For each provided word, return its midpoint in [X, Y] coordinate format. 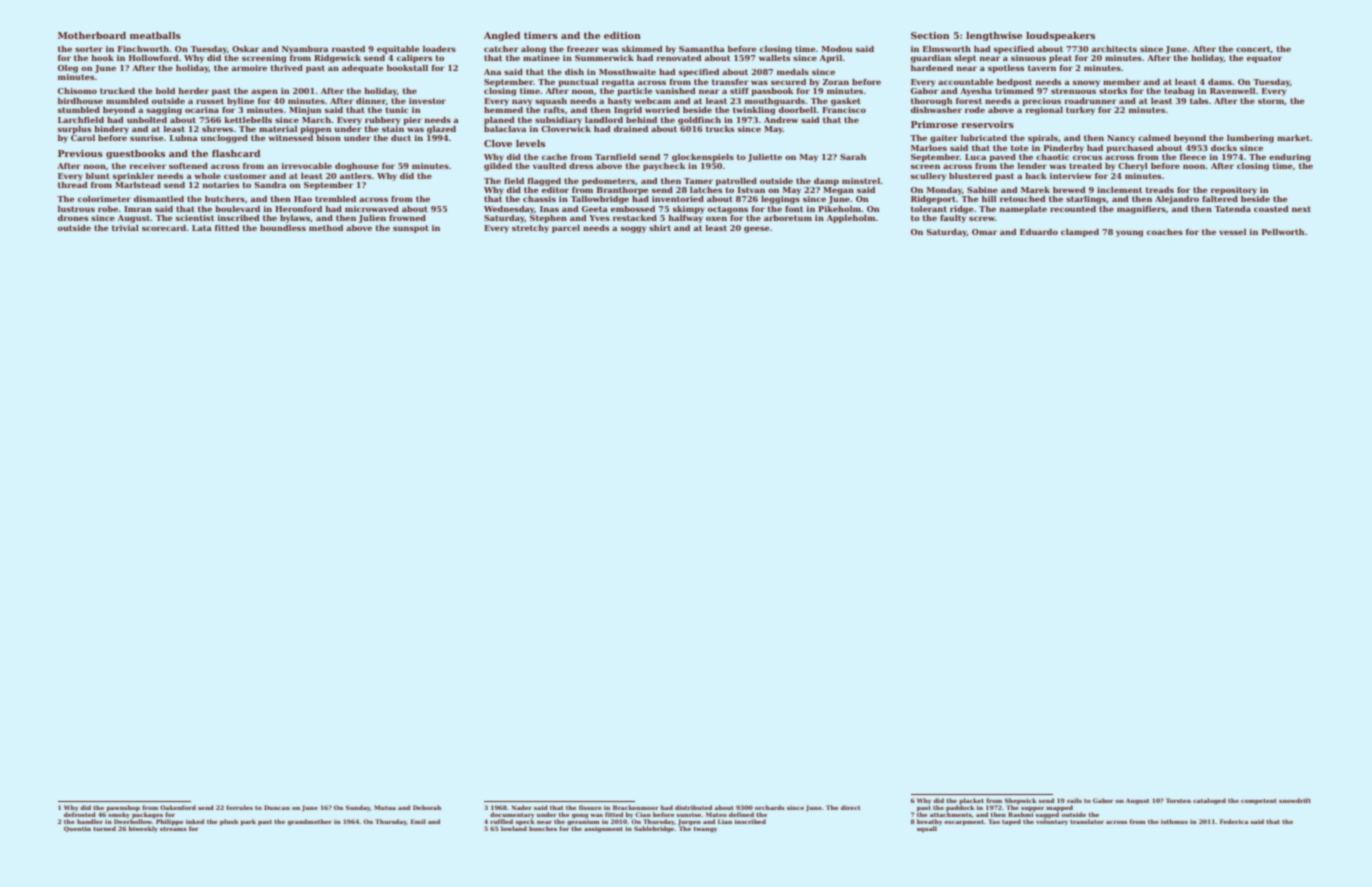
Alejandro [1177, 200]
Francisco [844, 110]
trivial [125, 228]
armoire [249, 68]
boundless [283, 228]
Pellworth [1283, 232]
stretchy [530, 229]
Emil [418, 821]
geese [756, 229]
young [1129, 233]
